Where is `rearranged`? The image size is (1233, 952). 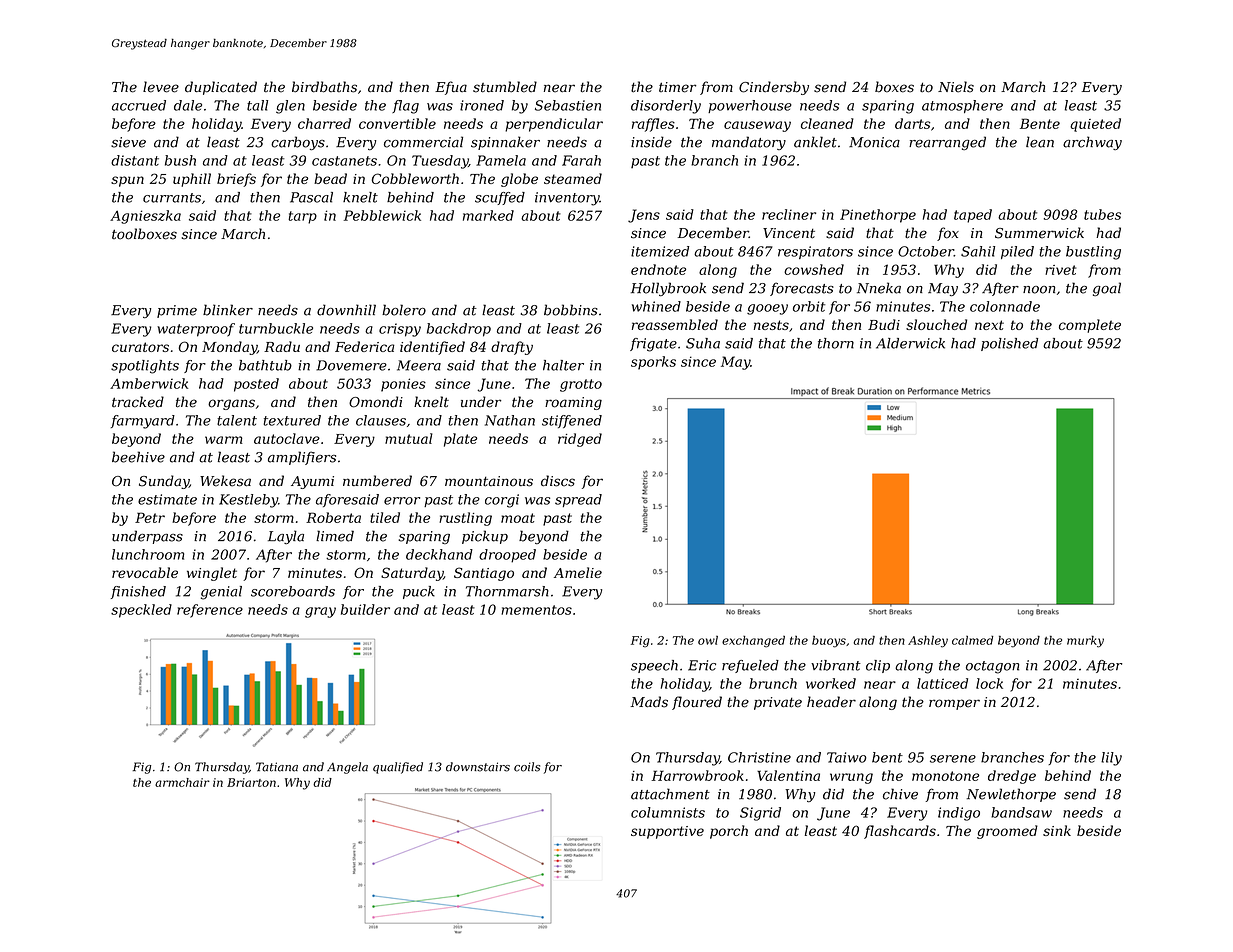 rearranged is located at coordinates (947, 143).
